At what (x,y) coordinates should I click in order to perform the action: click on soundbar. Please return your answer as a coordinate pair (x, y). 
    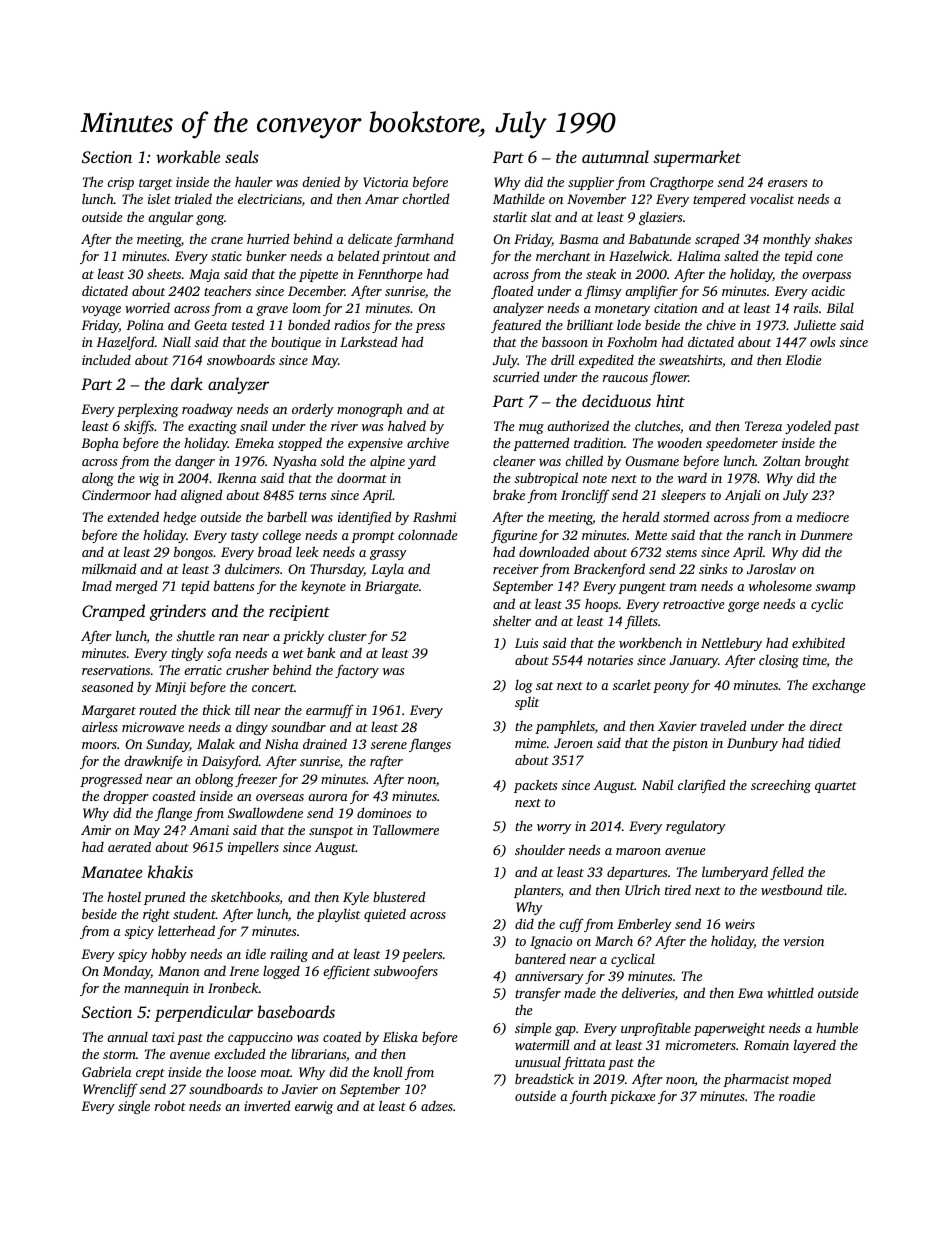
    Looking at the image, I should click on (298, 726).
